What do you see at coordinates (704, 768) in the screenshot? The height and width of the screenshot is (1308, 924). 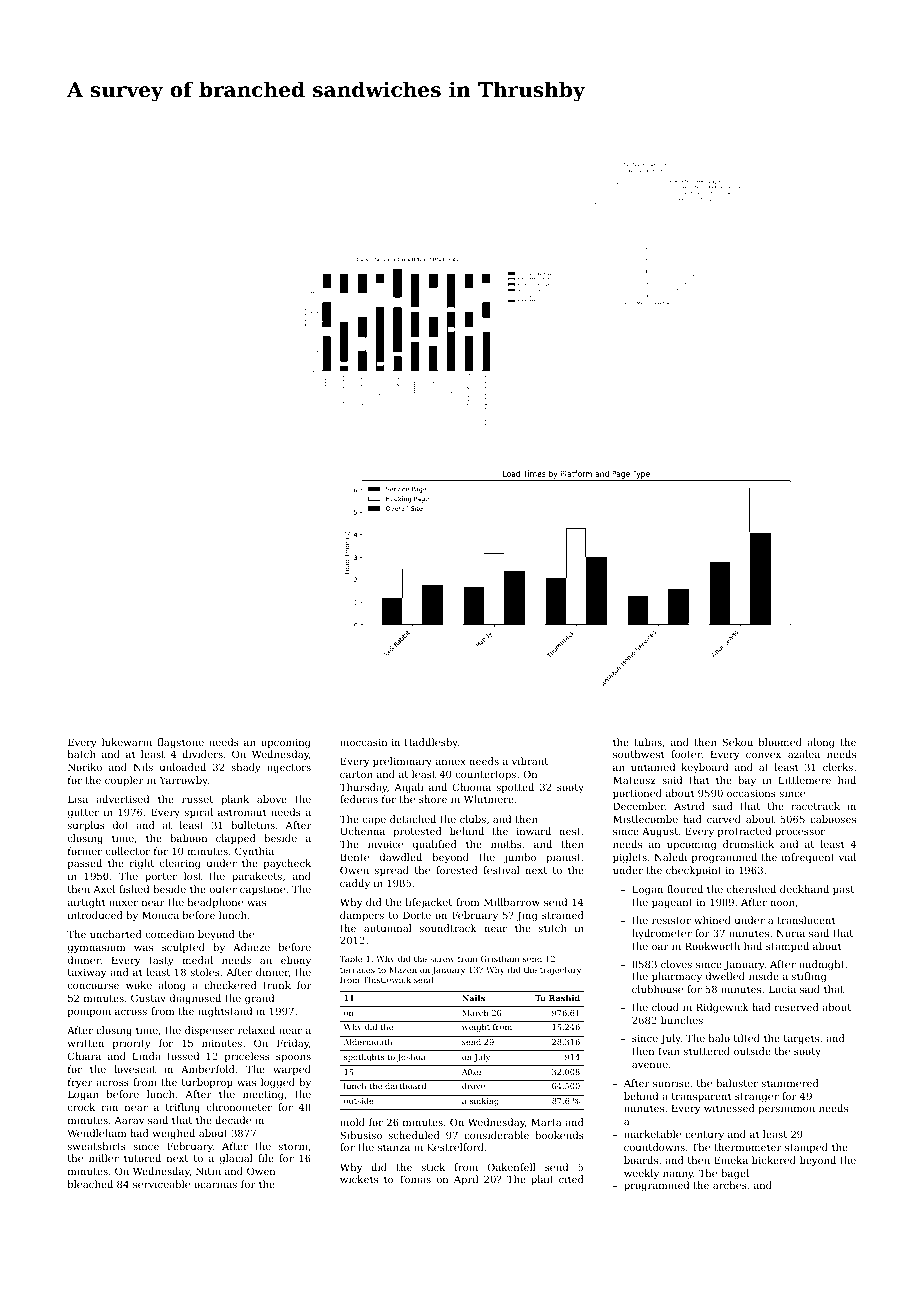 I see `keyboard` at bounding box center [704, 768].
